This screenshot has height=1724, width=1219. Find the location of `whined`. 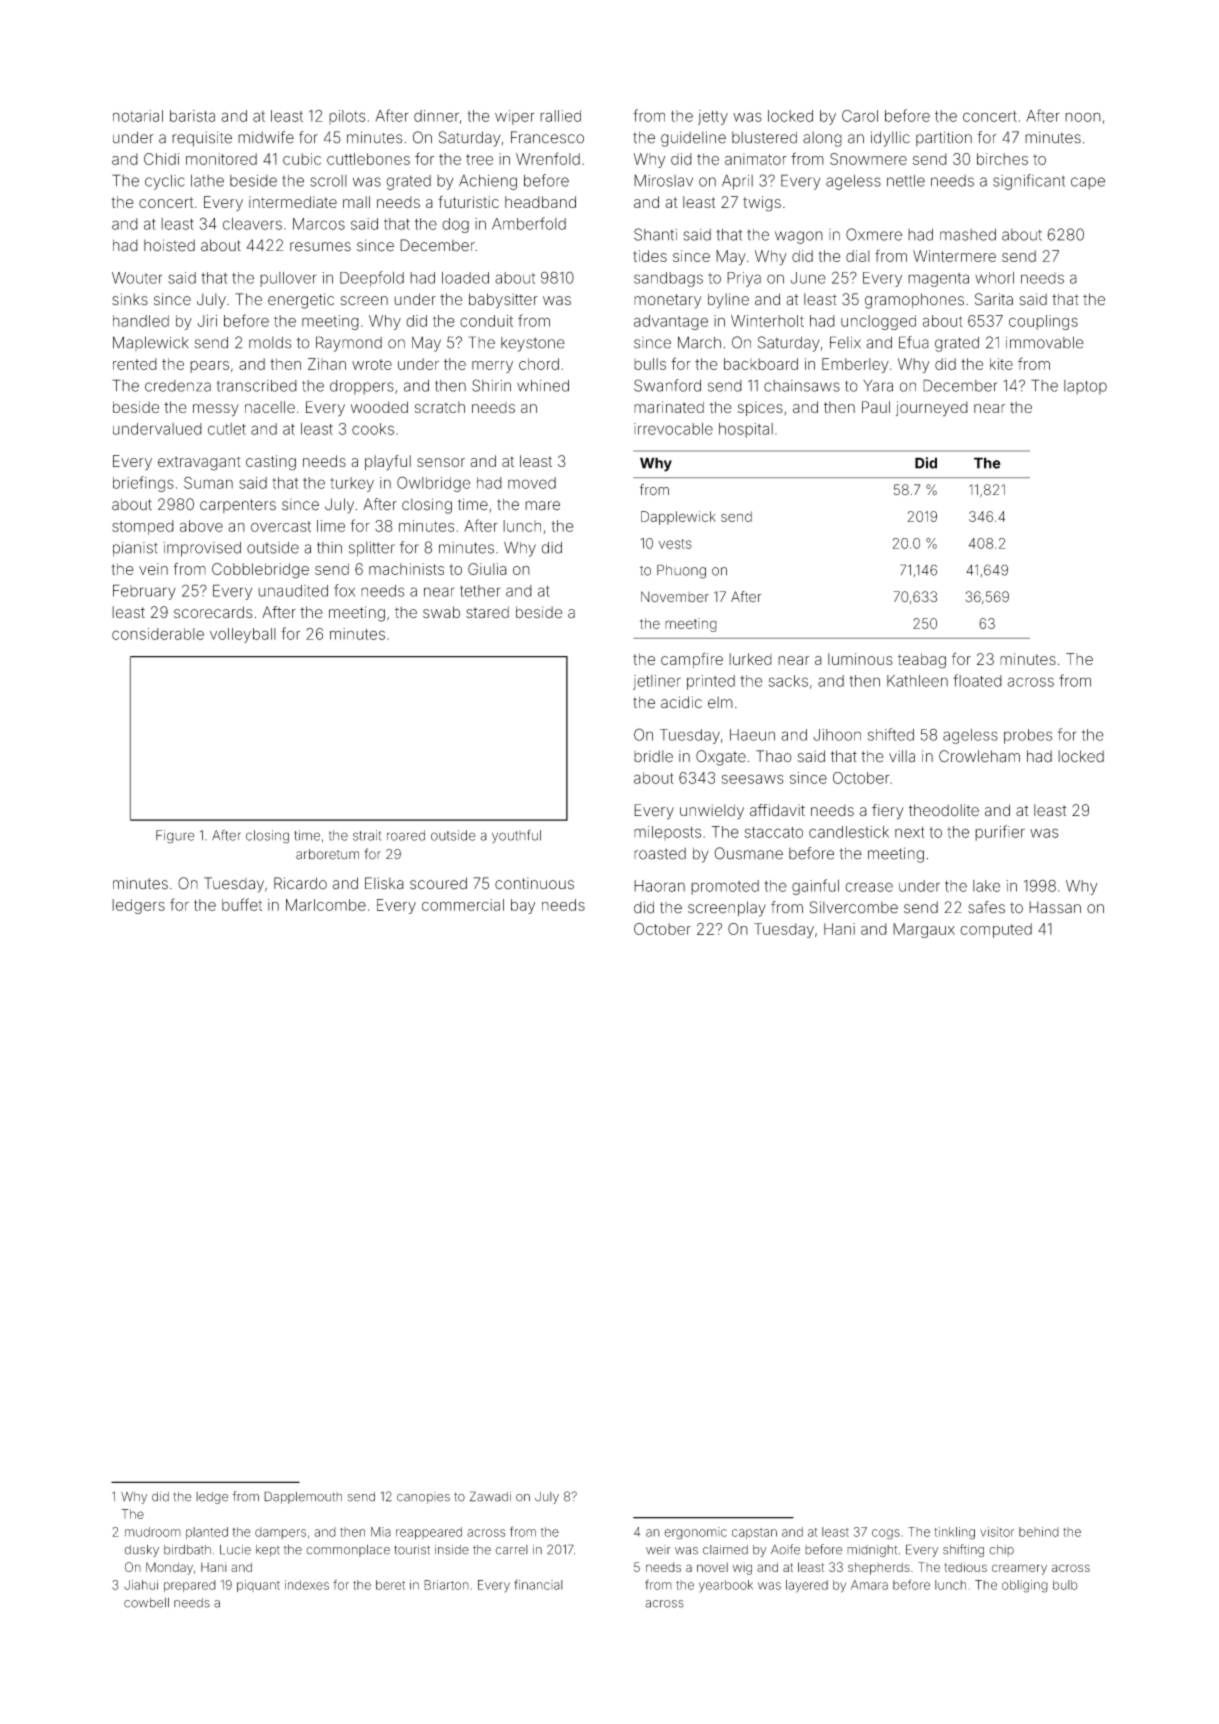

whined is located at coordinates (543, 386).
